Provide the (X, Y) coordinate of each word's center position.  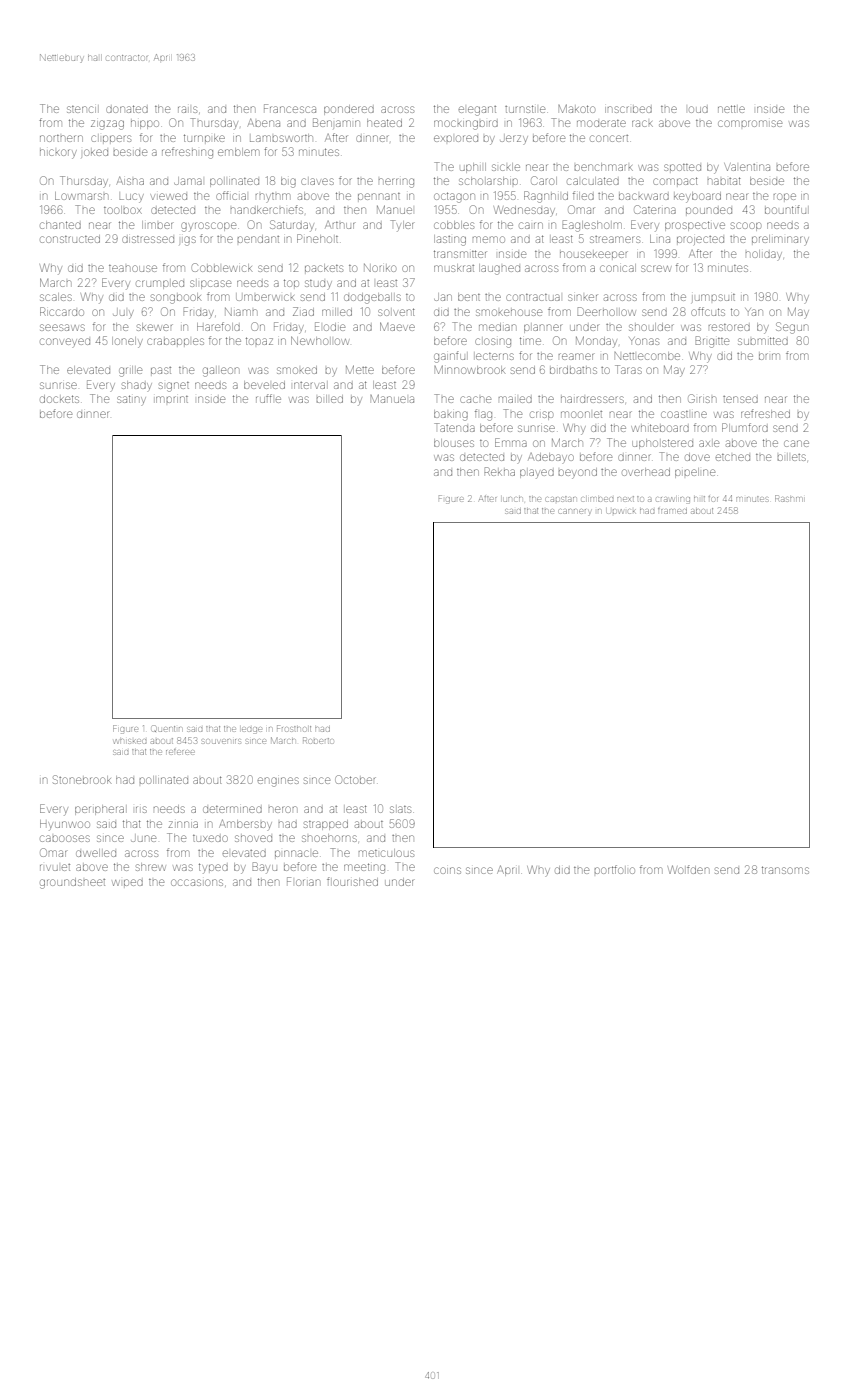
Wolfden (688, 869)
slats (400, 809)
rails (187, 109)
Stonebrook (82, 779)
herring (396, 183)
